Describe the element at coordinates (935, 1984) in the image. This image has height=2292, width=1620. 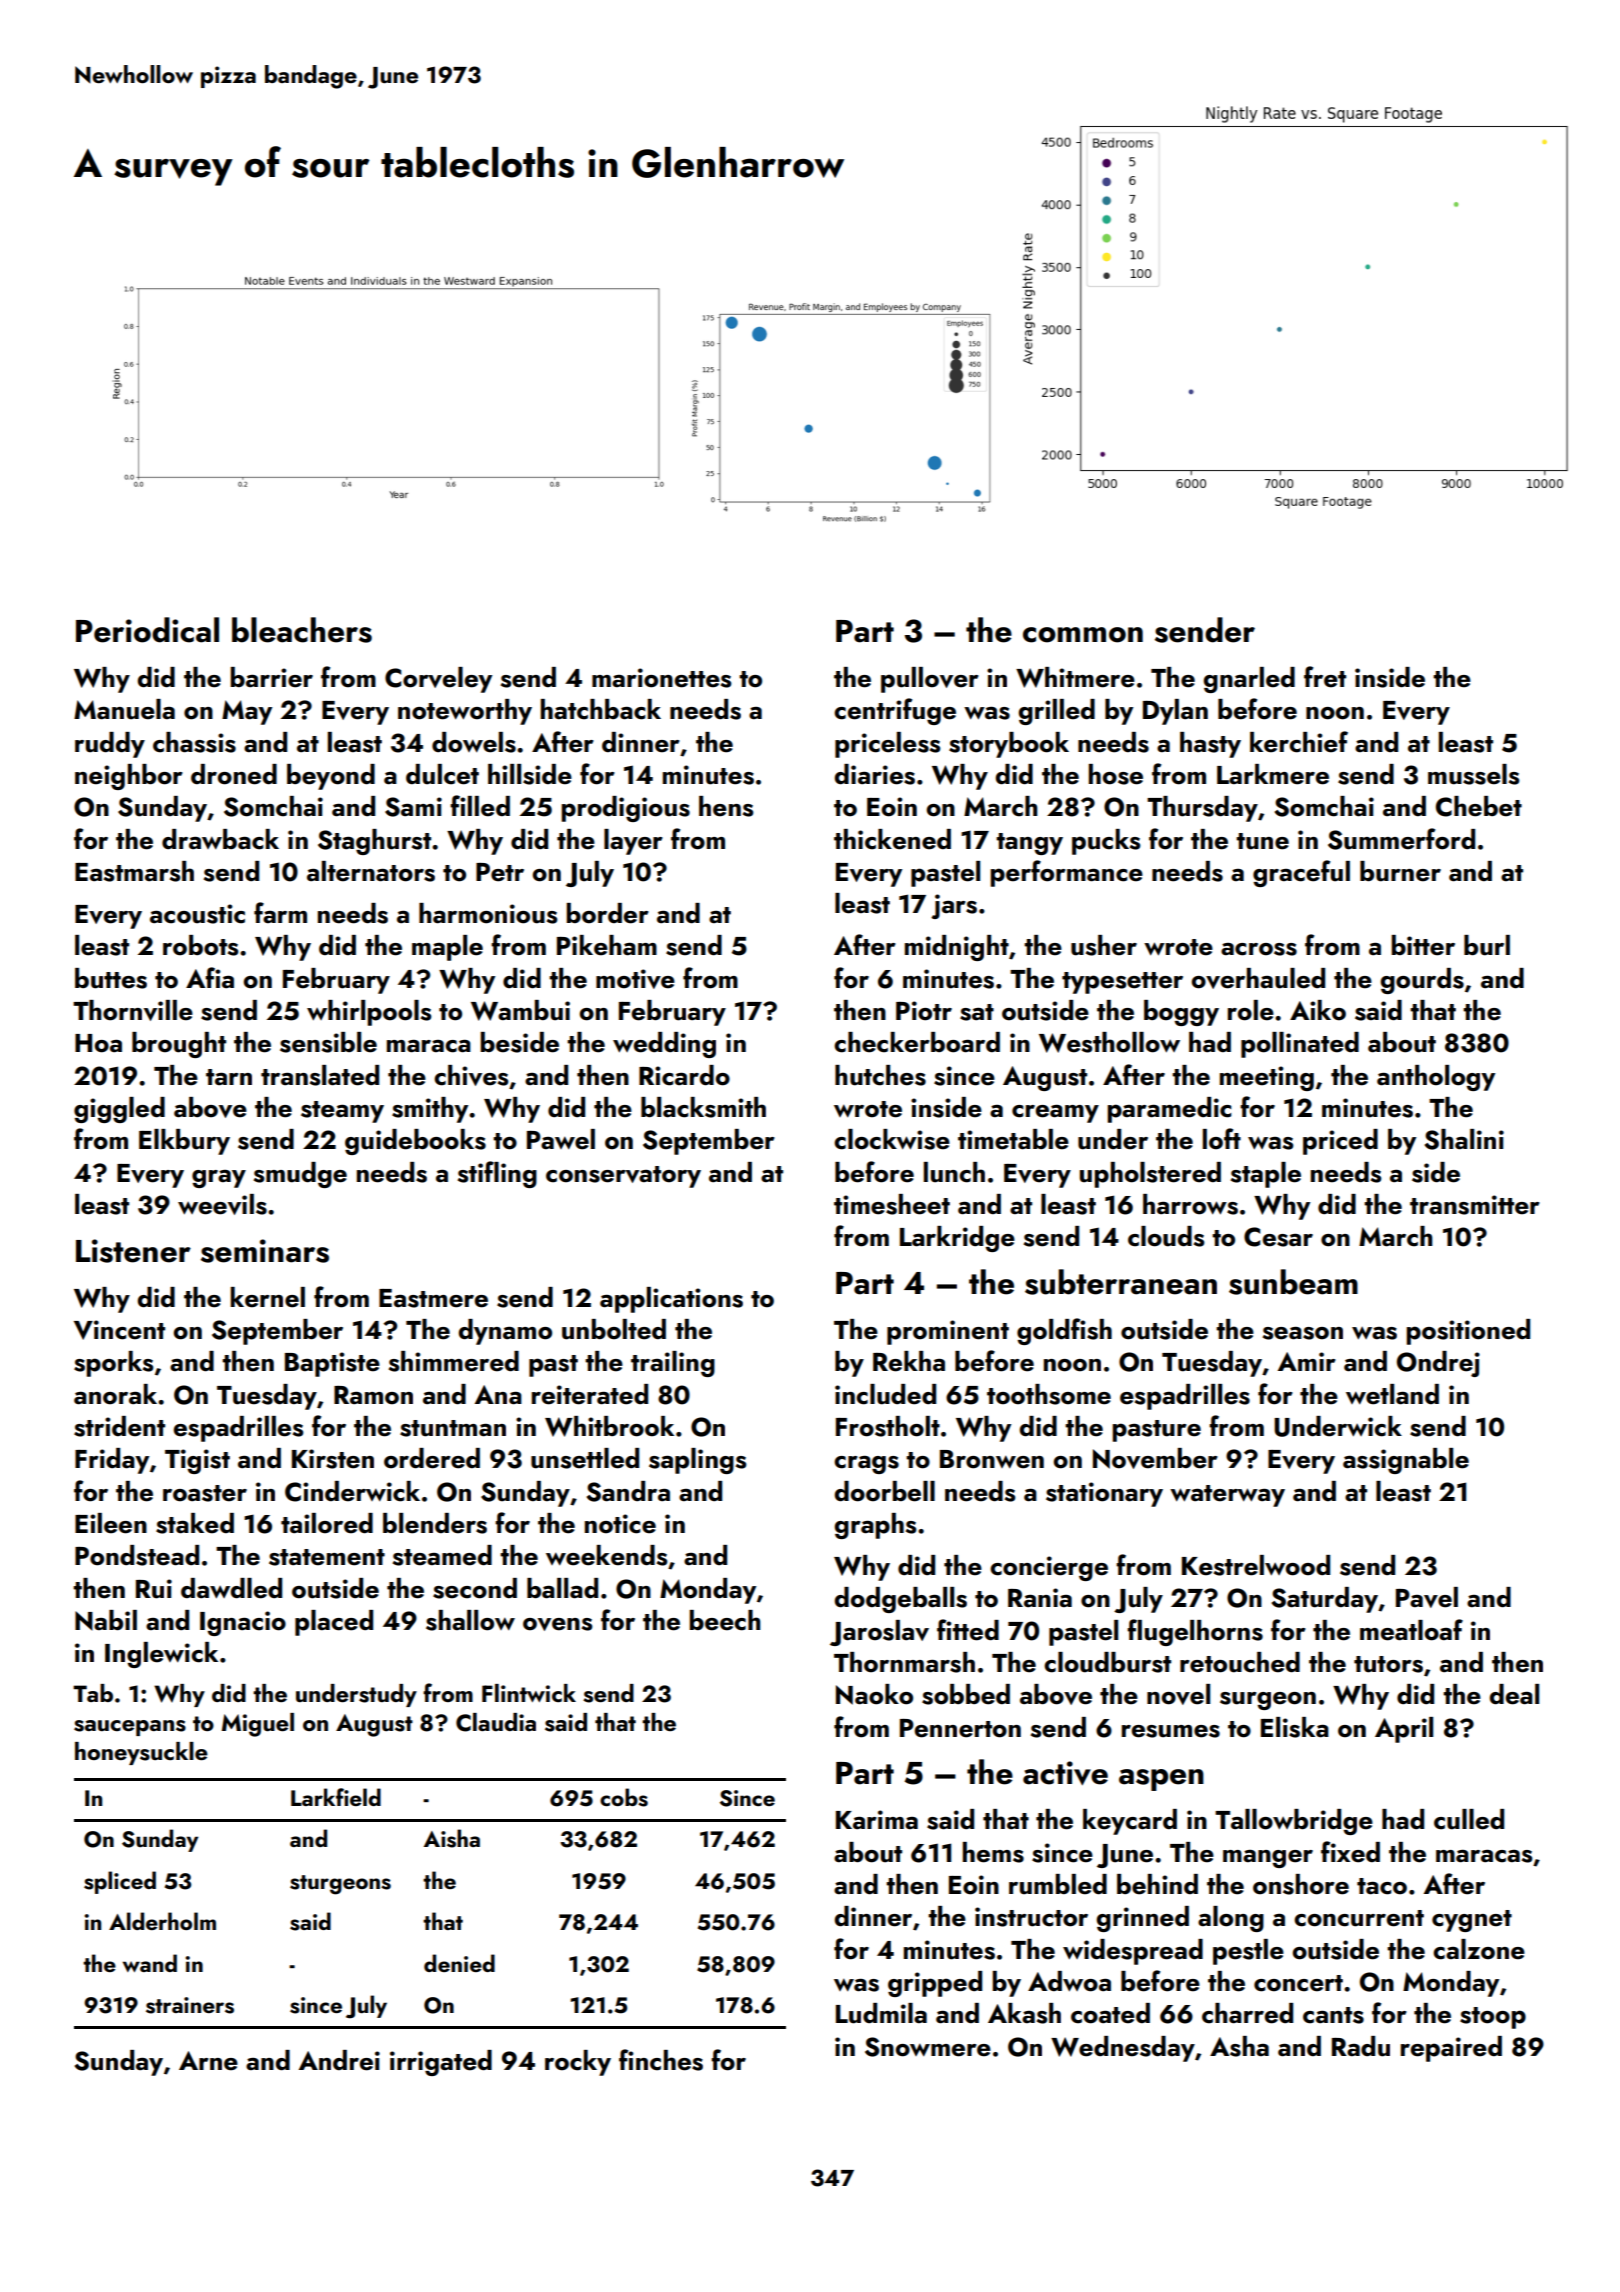
I see `gripped` at that location.
